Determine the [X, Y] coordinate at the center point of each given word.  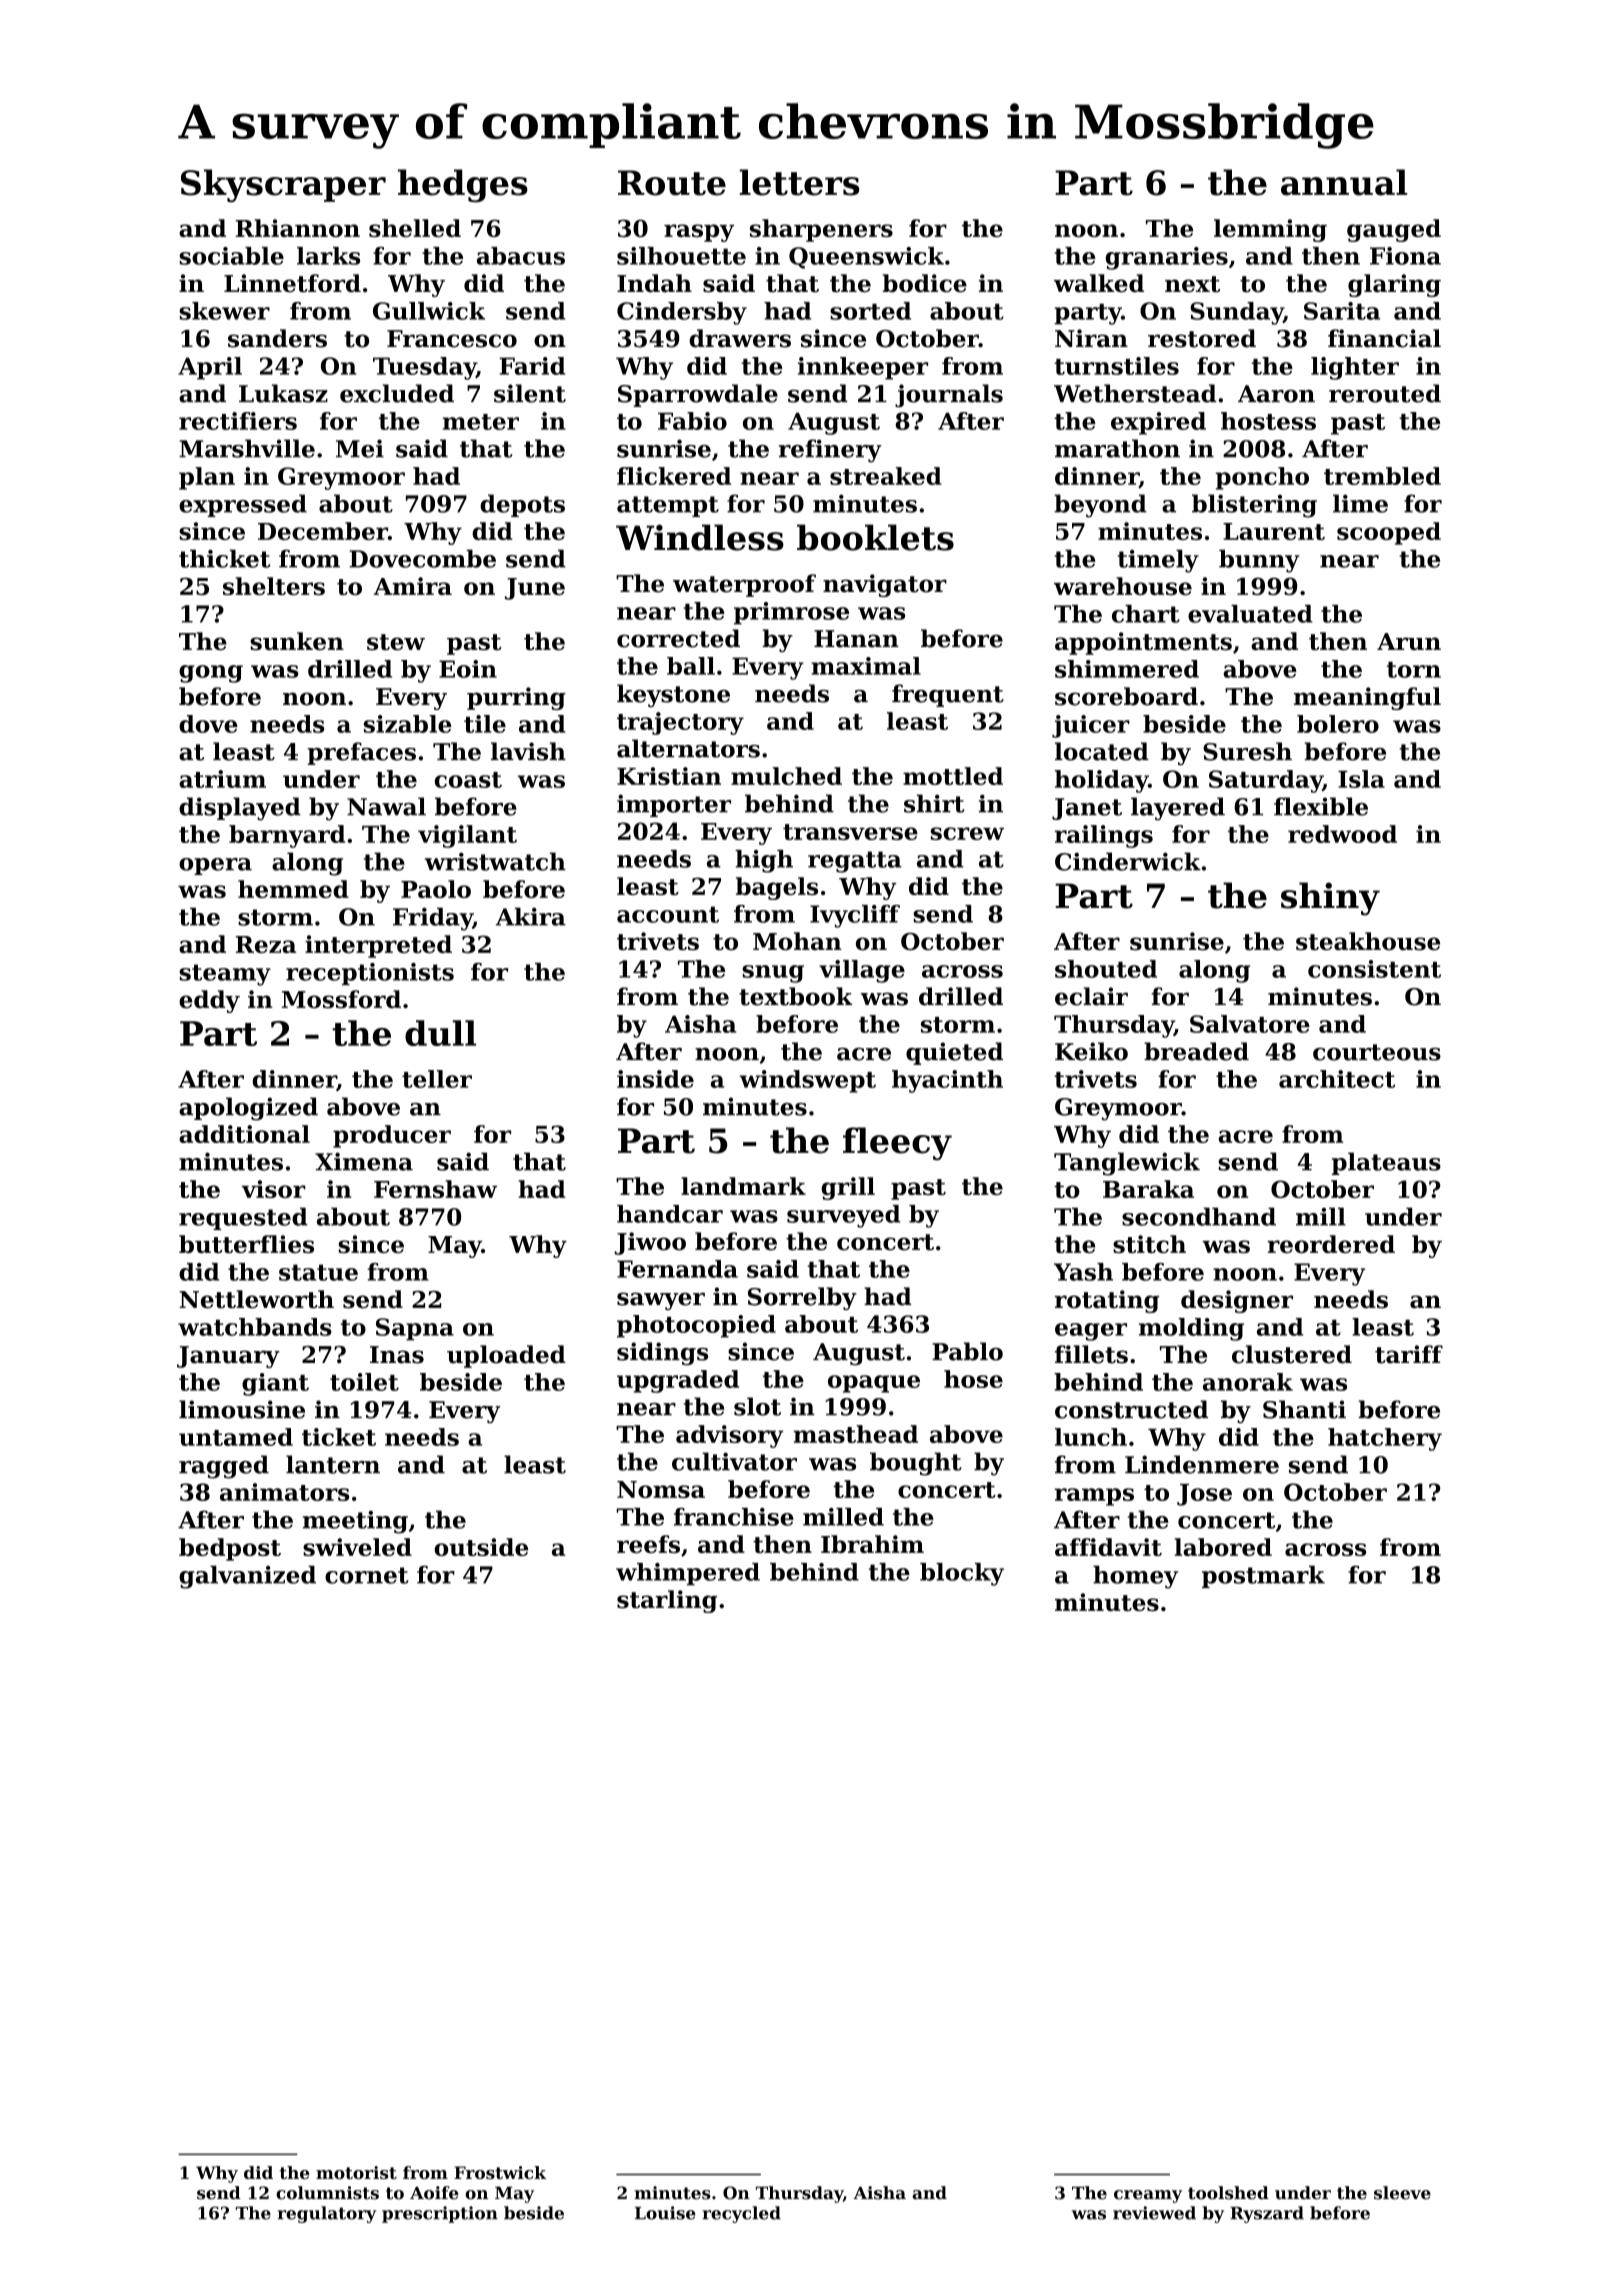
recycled [741, 2214]
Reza [266, 944]
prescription [440, 2214]
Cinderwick [1128, 861]
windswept [807, 1081]
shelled [415, 228]
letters [800, 182]
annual [1344, 182]
